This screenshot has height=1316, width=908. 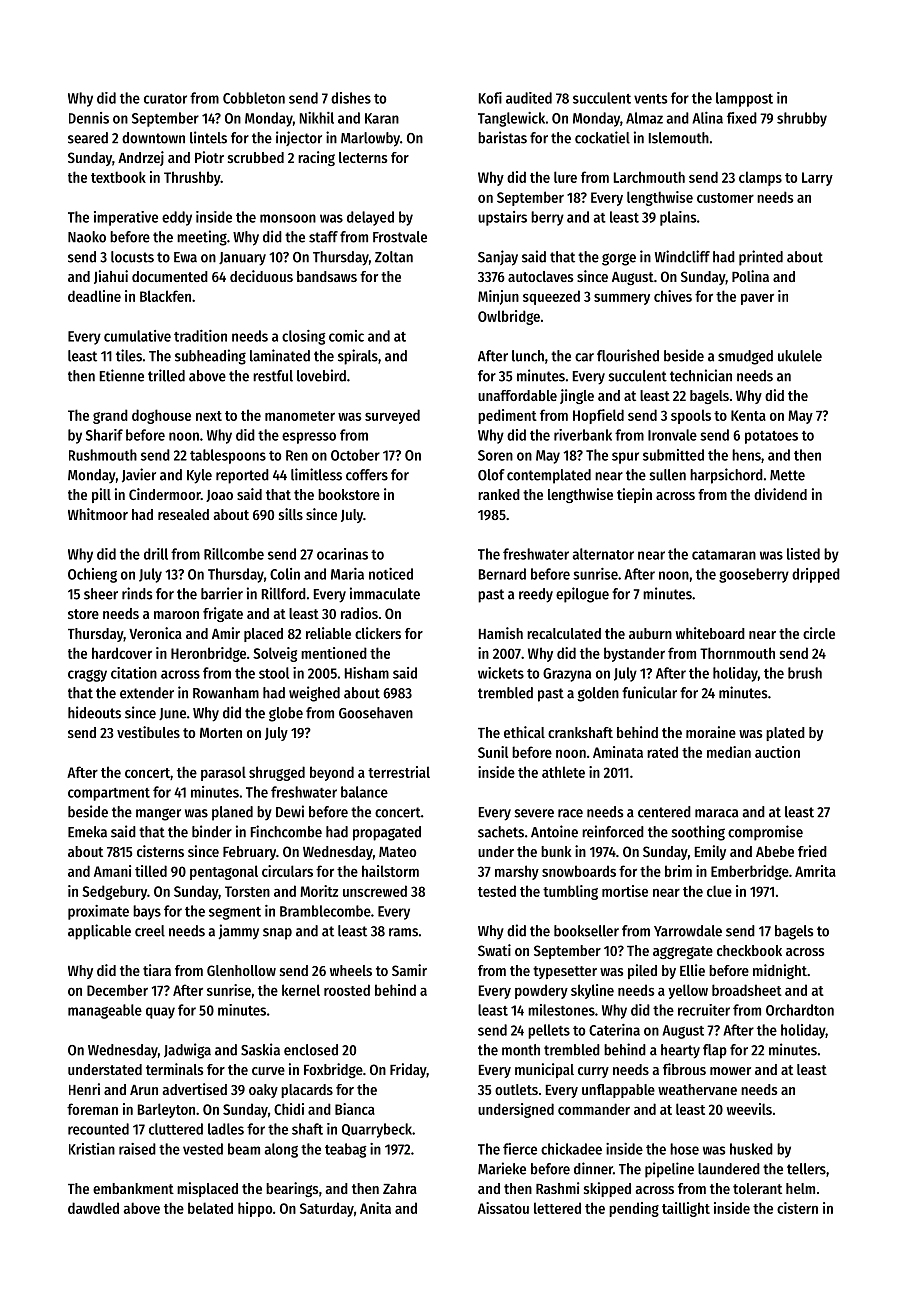 What do you see at coordinates (780, 971) in the screenshot?
I see `midnight` at bounding box center [780, 971].
